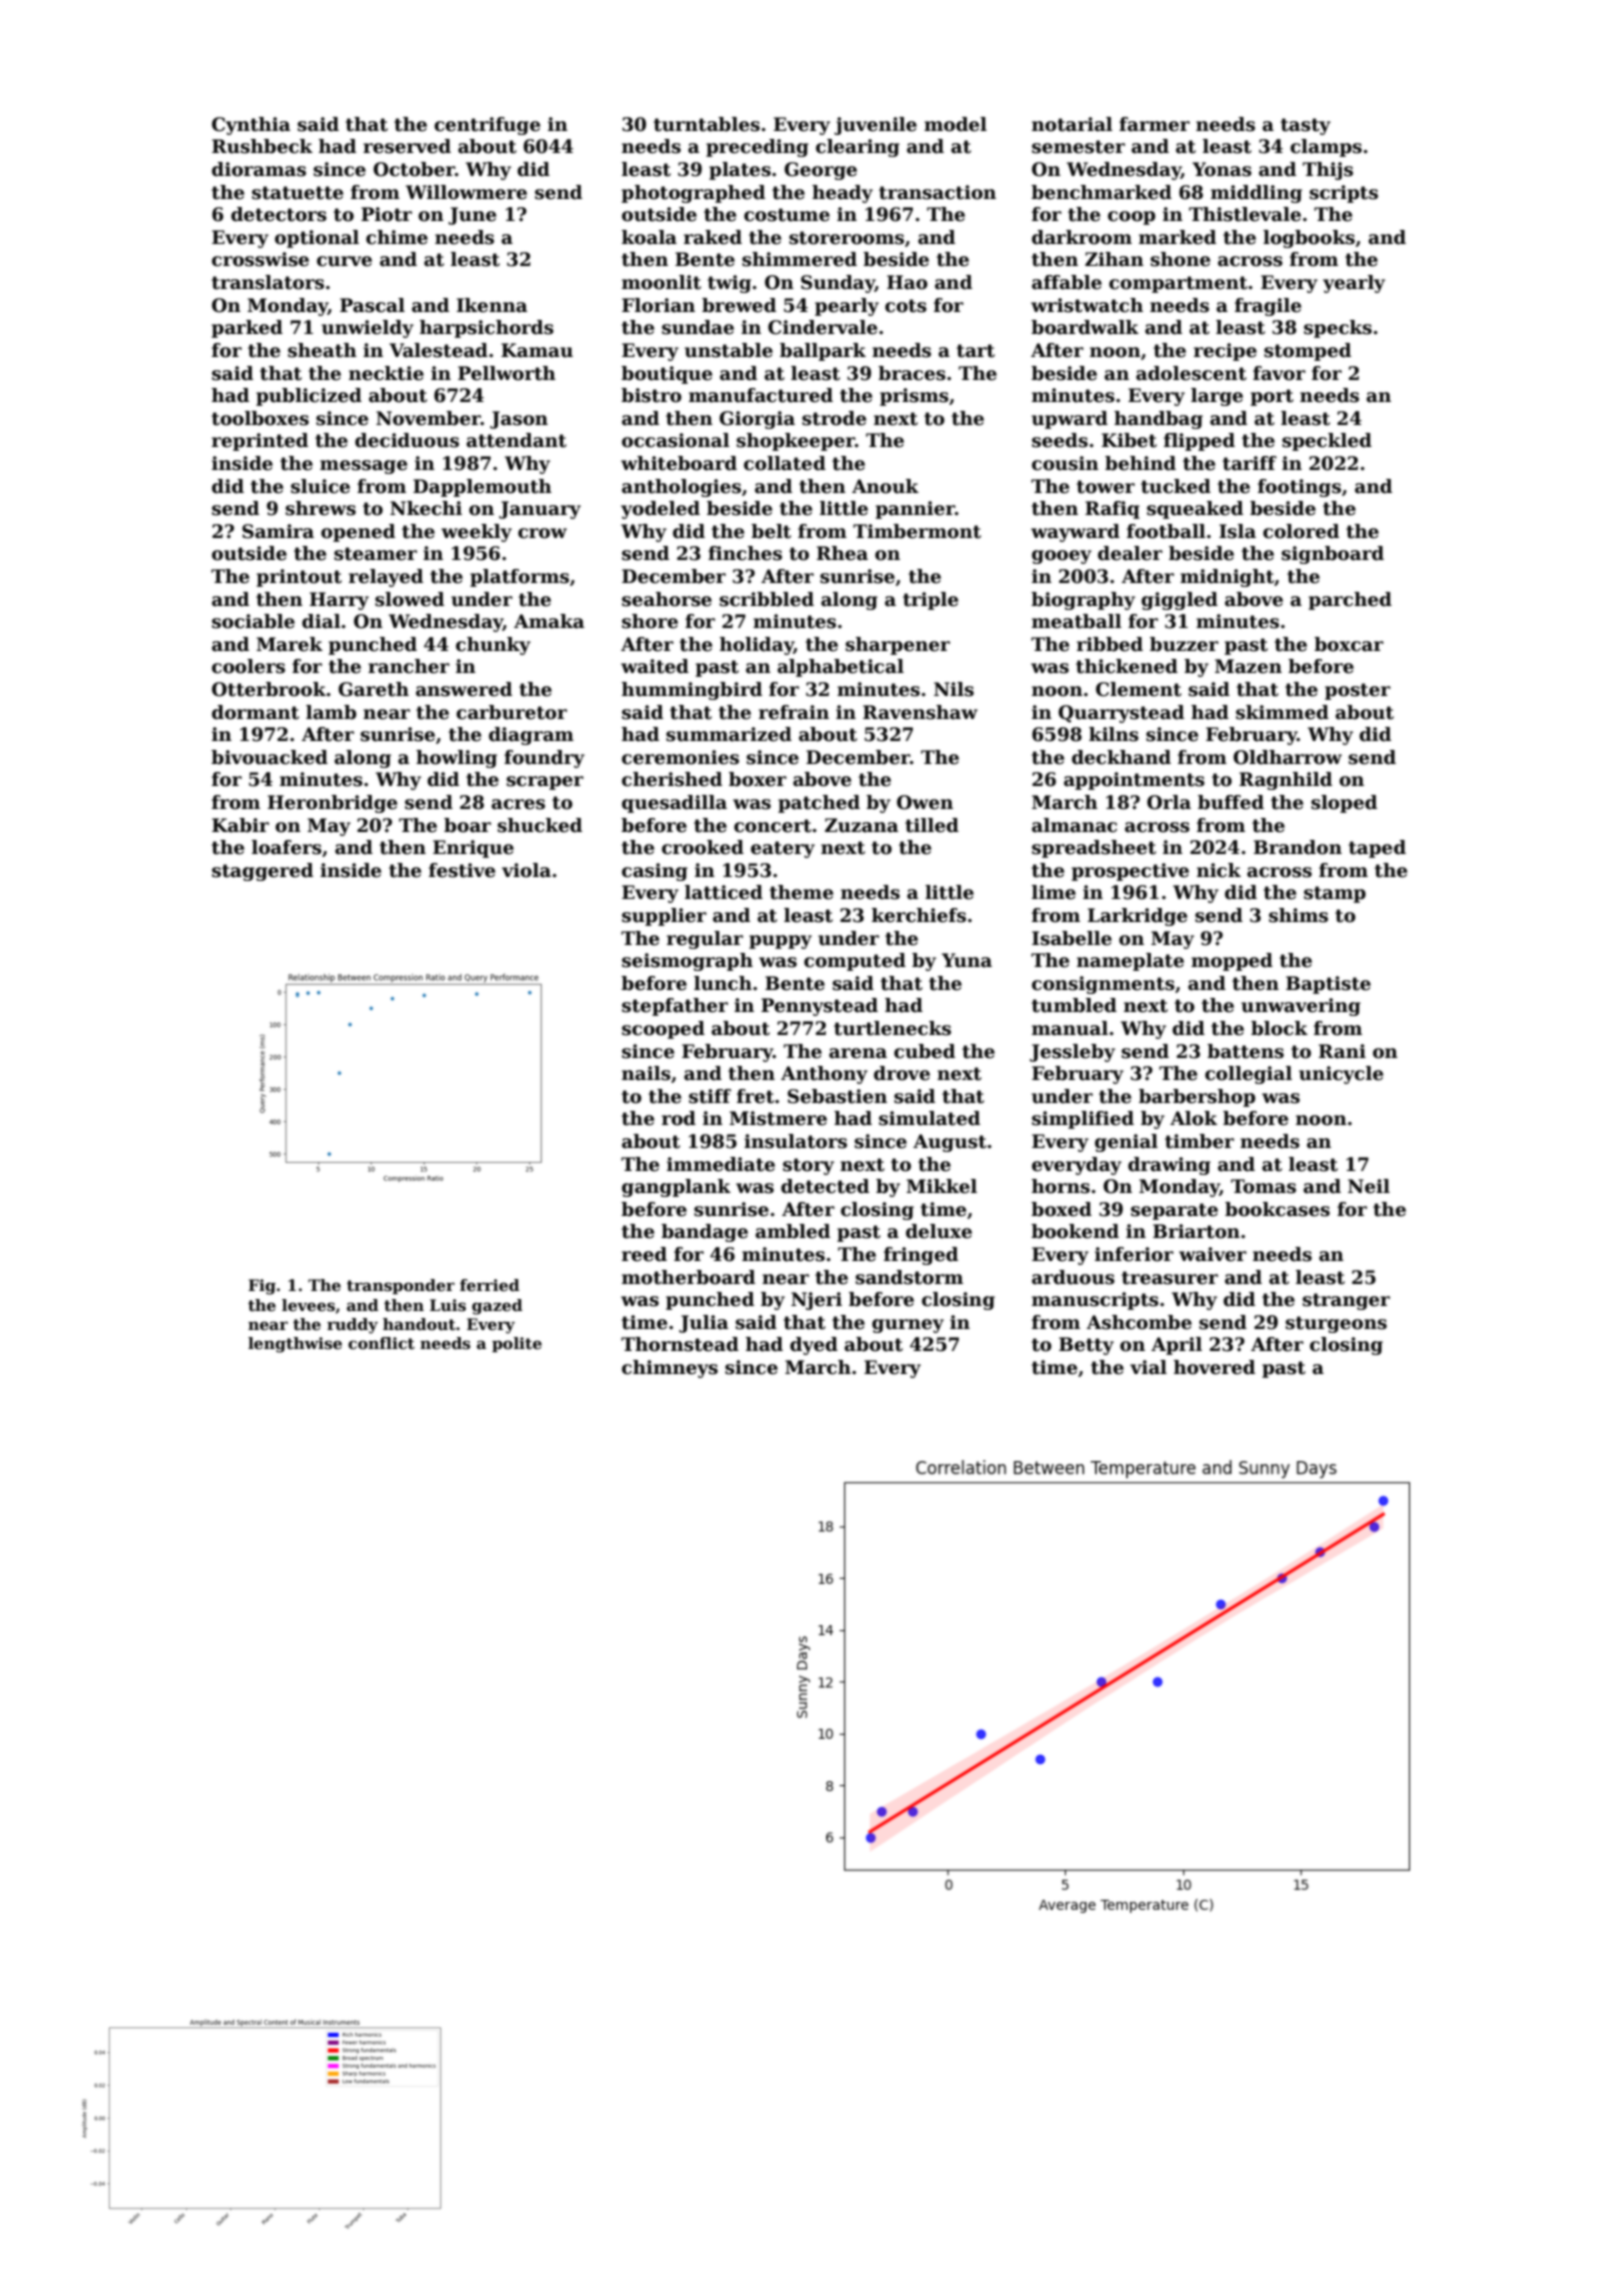 This image has height=2292, width=1620. Describe the element at coordinates (1237, 531) in the image. I see `Isla` at that location.
